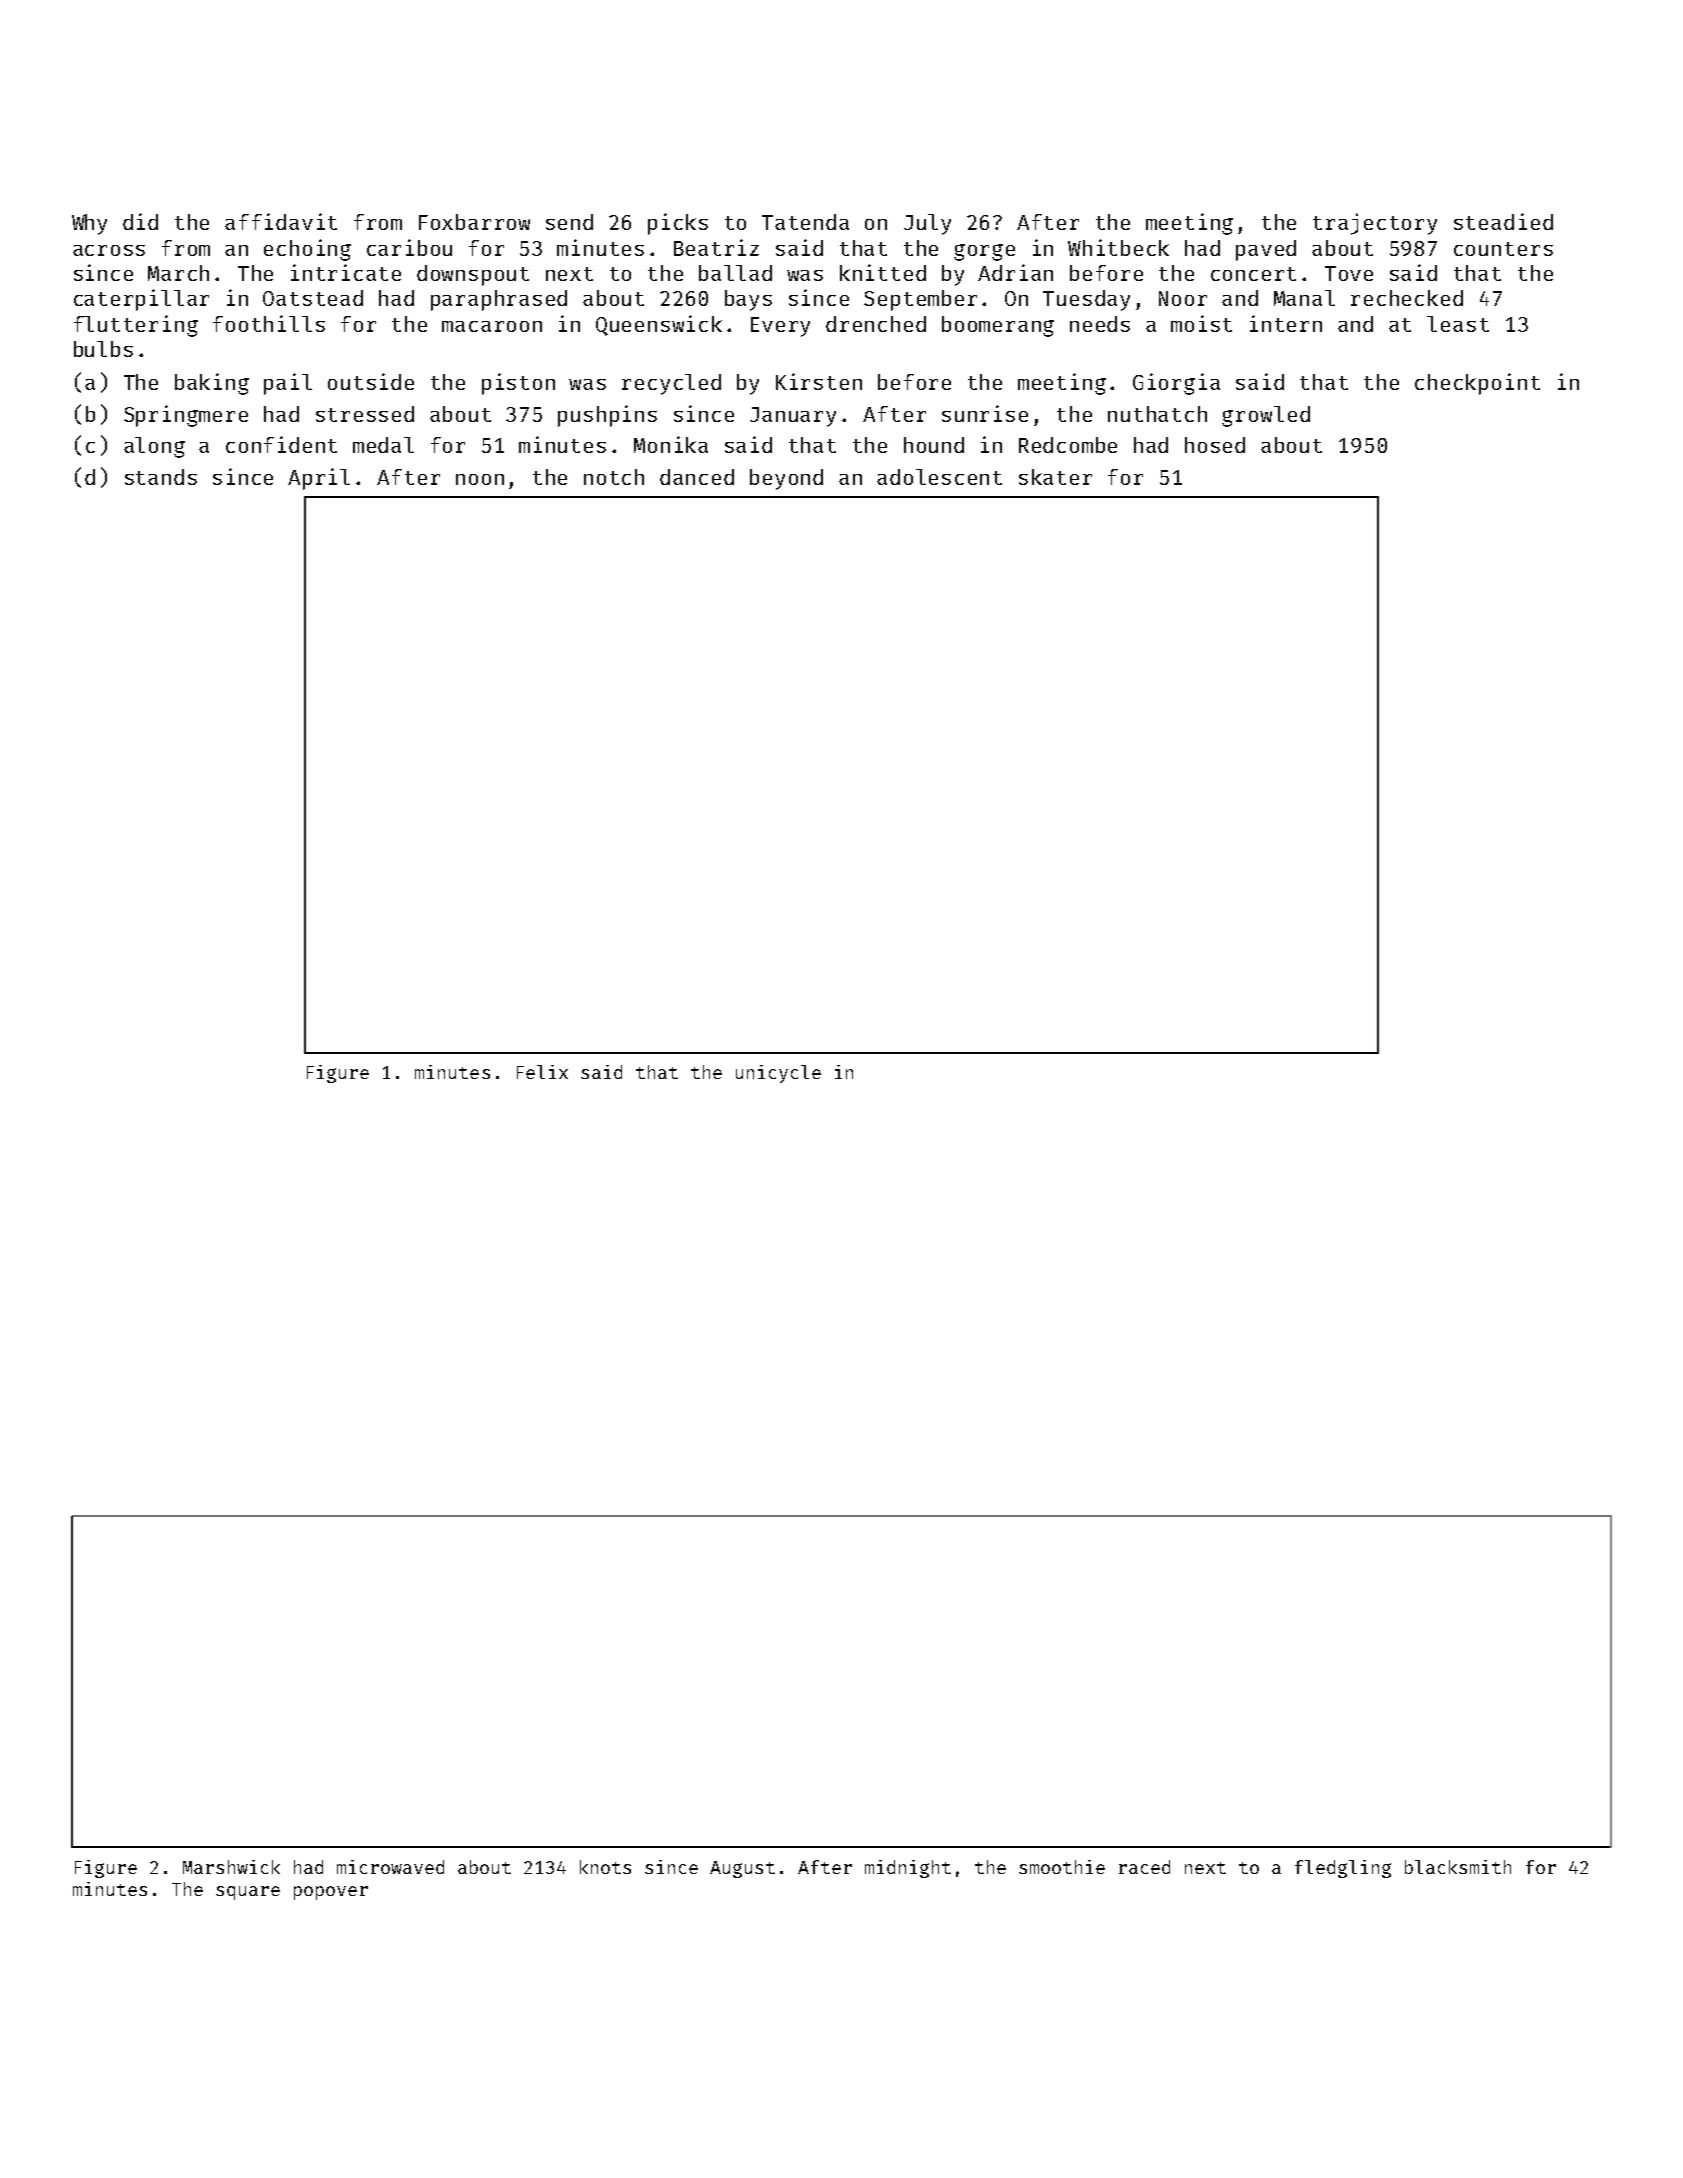 Image resolution: width=1683 pixels, height=2178 pixels. What do you see at coordinates (1503, 249) in the image?
I see `counters` at bounding box center [1503, 249].
